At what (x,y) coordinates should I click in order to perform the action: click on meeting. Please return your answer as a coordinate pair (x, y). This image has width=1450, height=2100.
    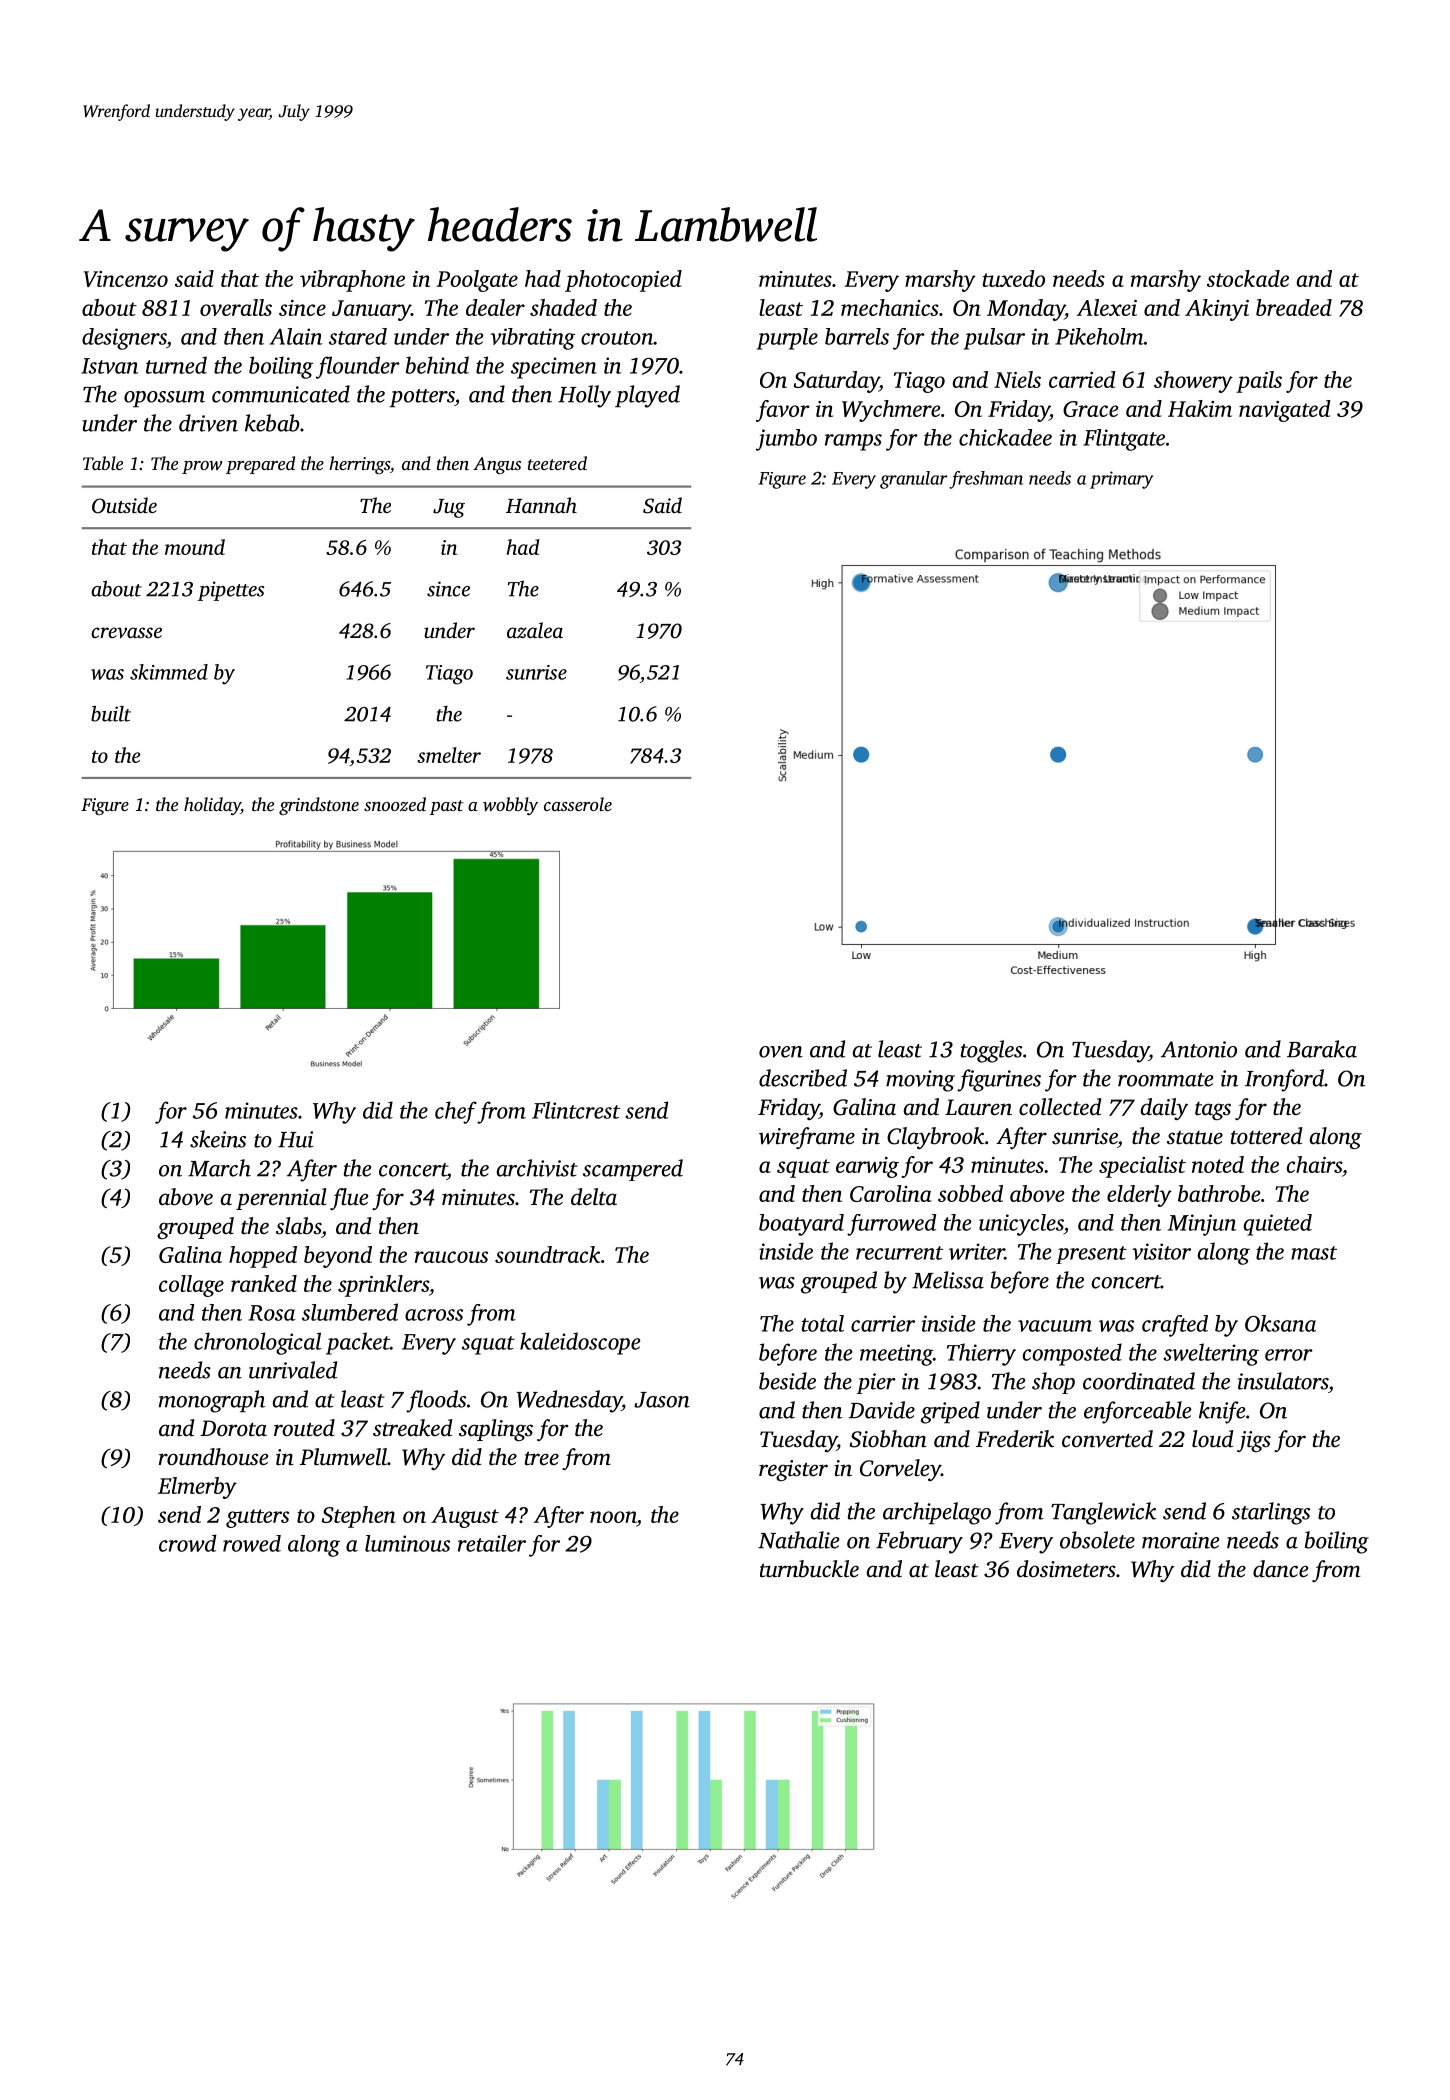
    Looking at the image, I should click on (896, 1355).
